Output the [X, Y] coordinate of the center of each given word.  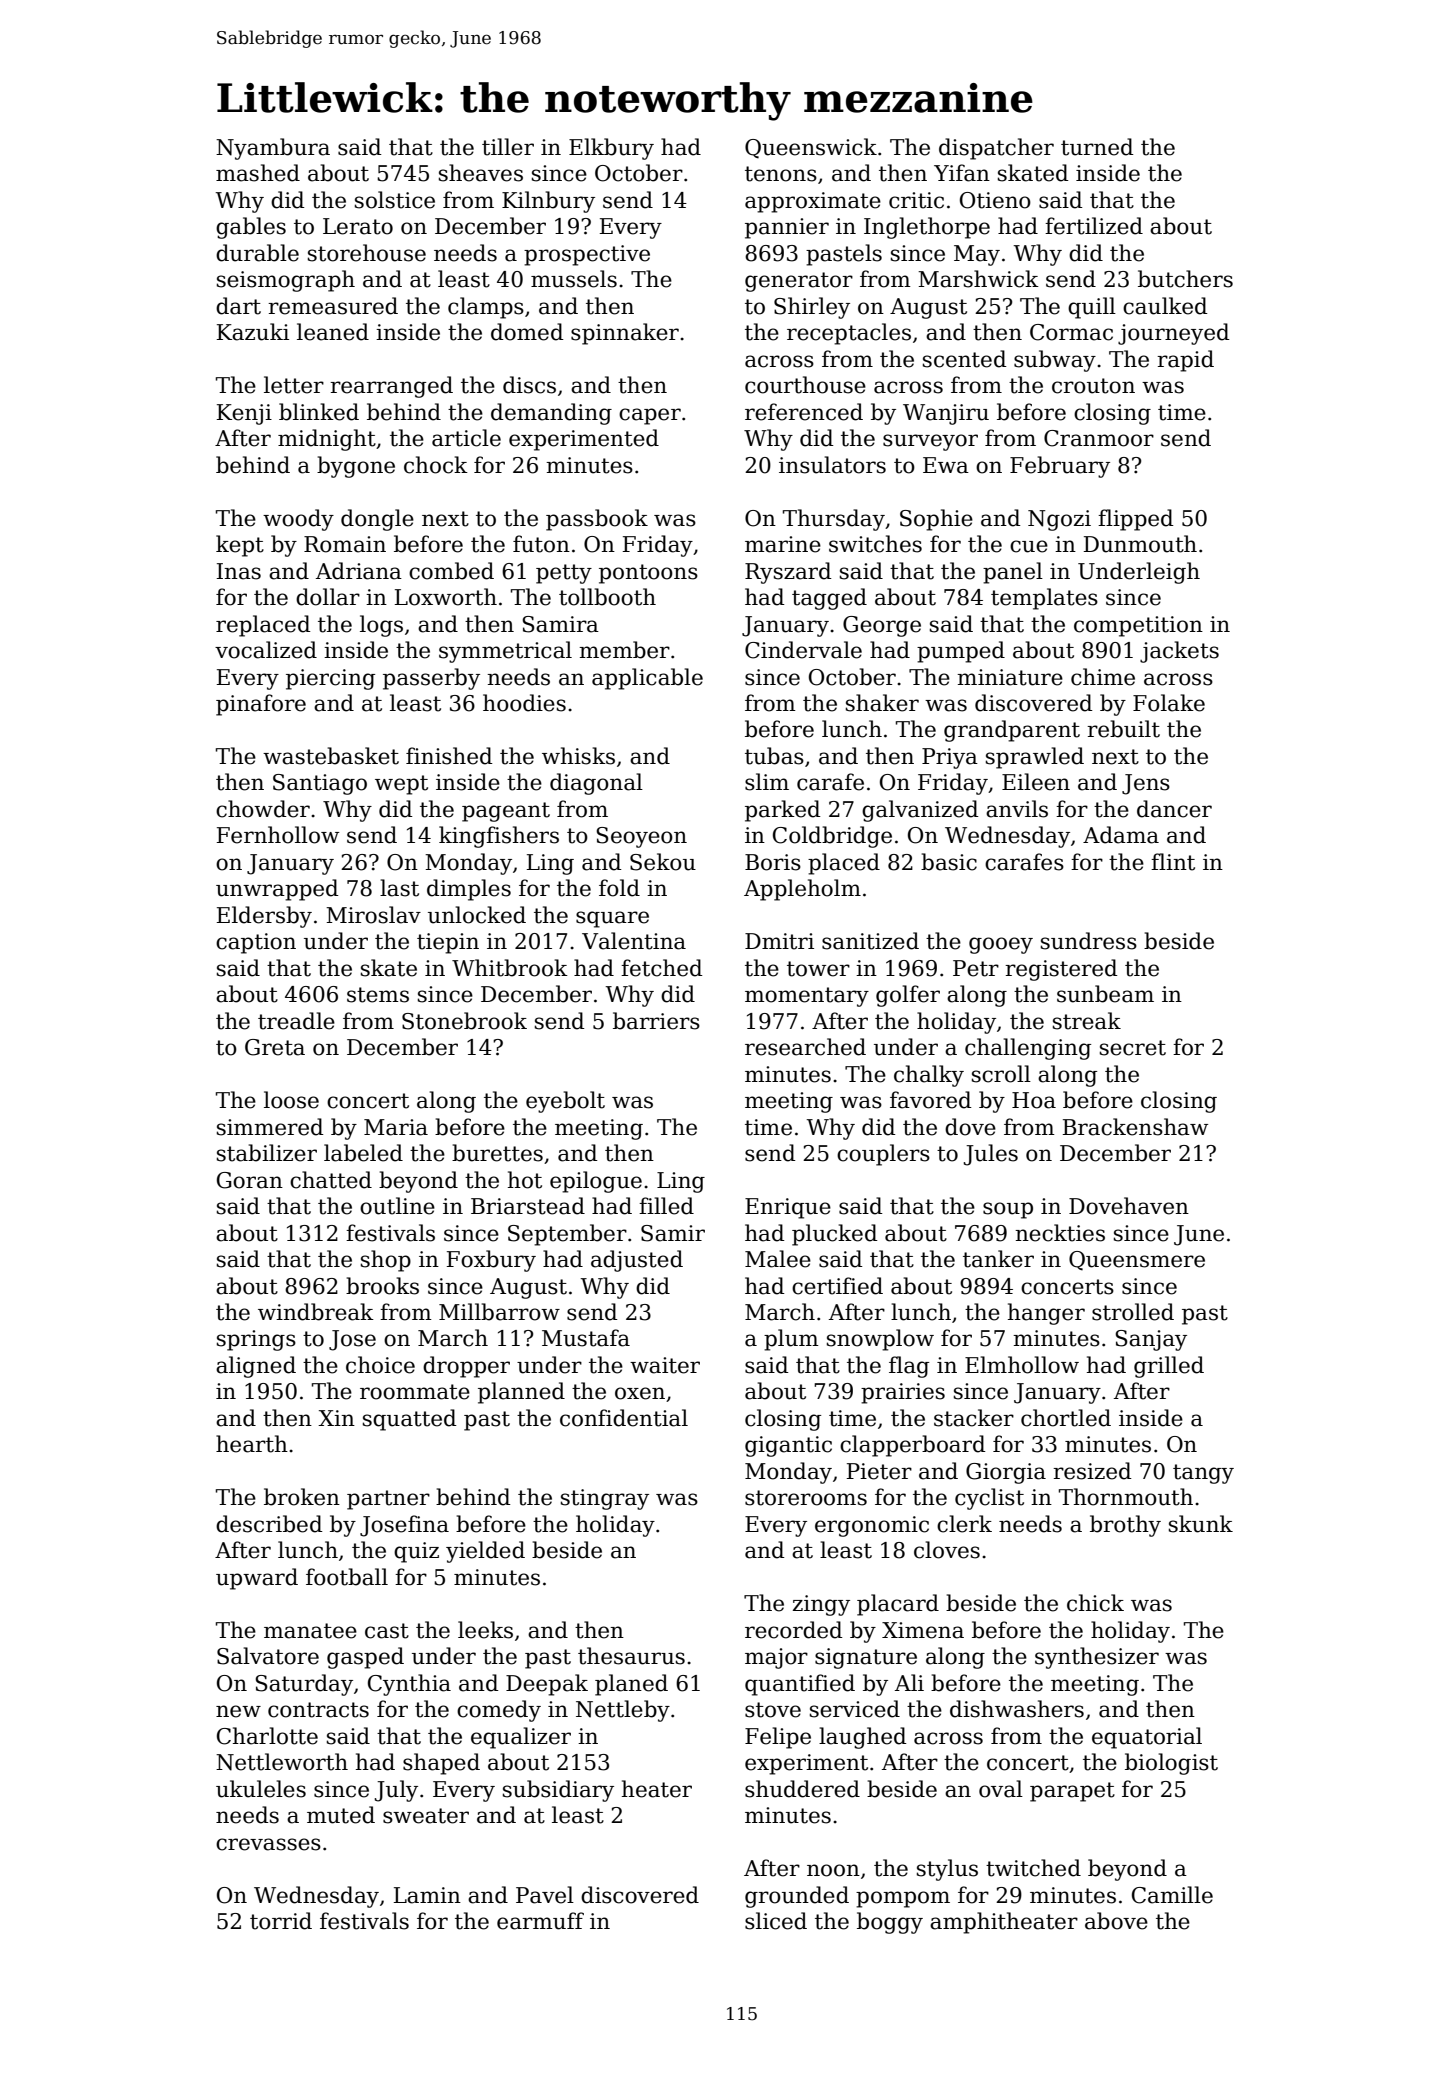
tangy [1203, 1474]
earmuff [540, 1921]
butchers [1185, 279]
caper [650, 416]
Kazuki [253, 332]
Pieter [879, 1471]
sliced [776, 1921]
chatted [331, 1180]
